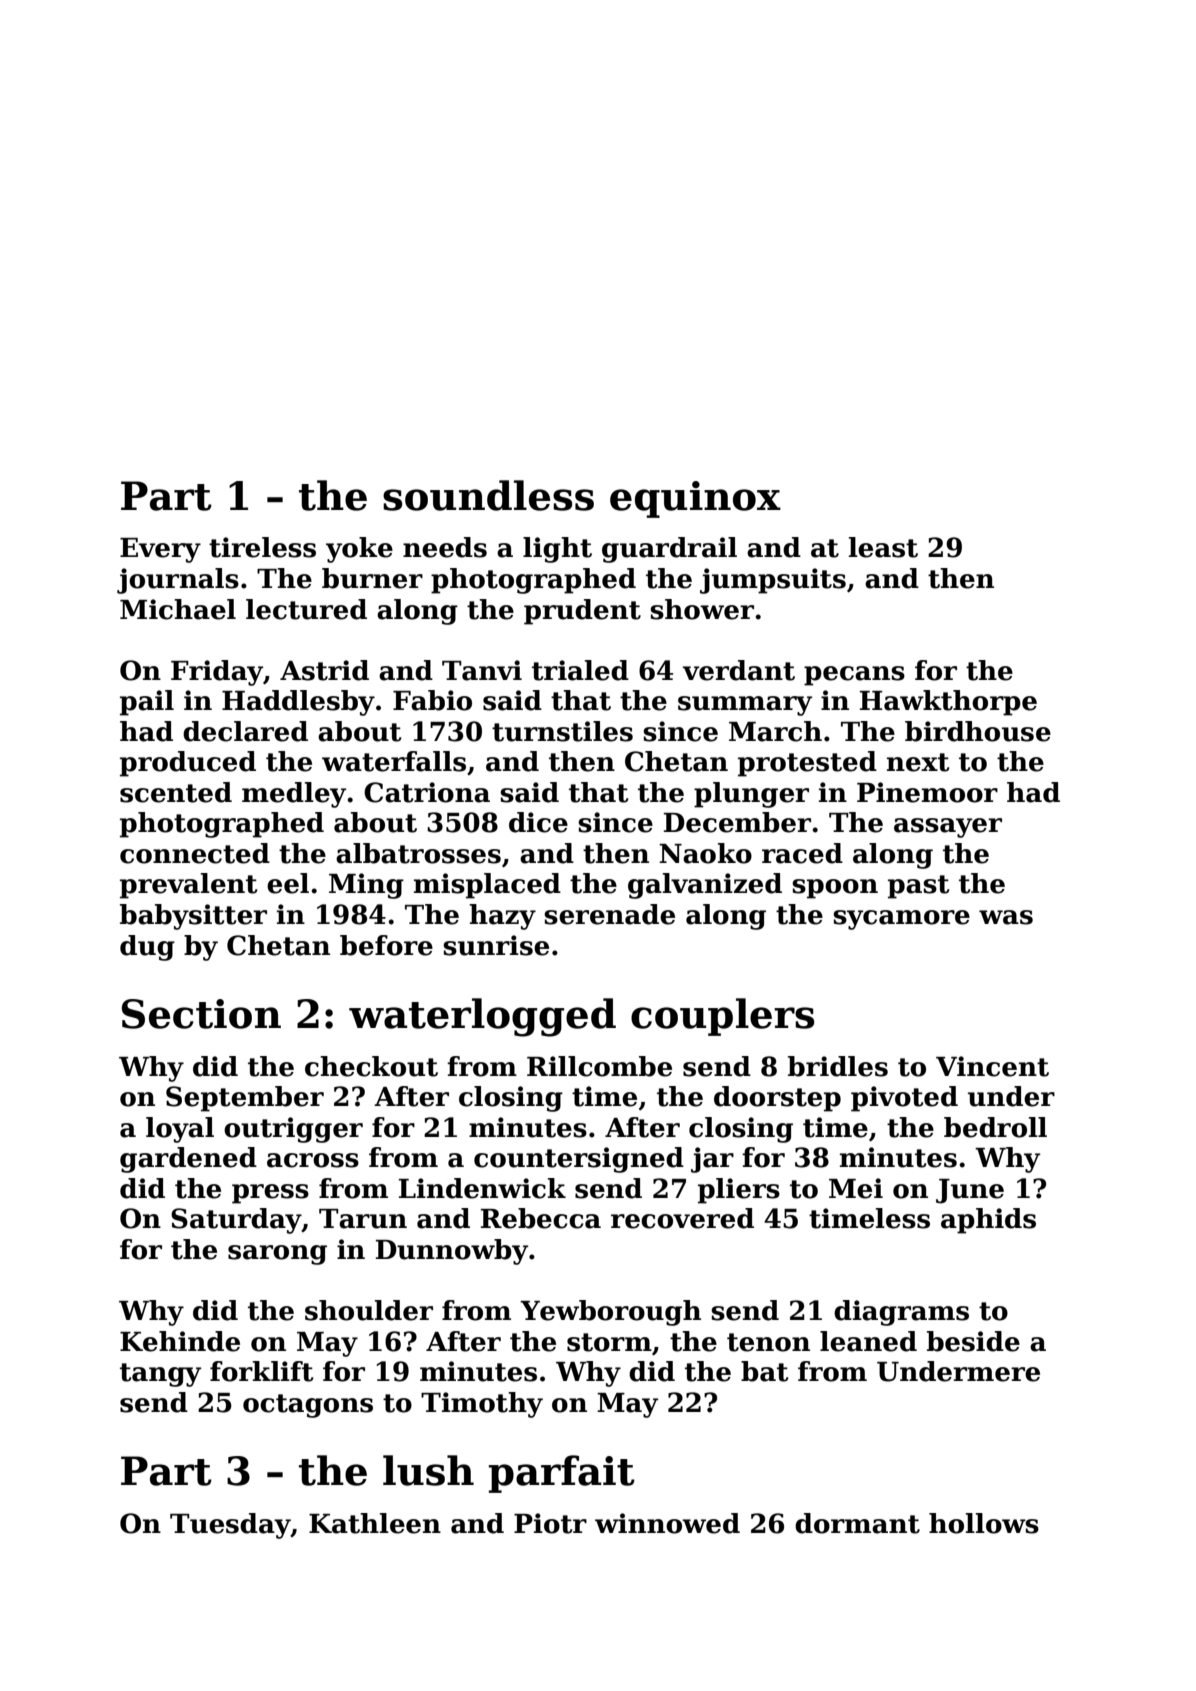  I want to click on dormant, so click(857, 1523).
